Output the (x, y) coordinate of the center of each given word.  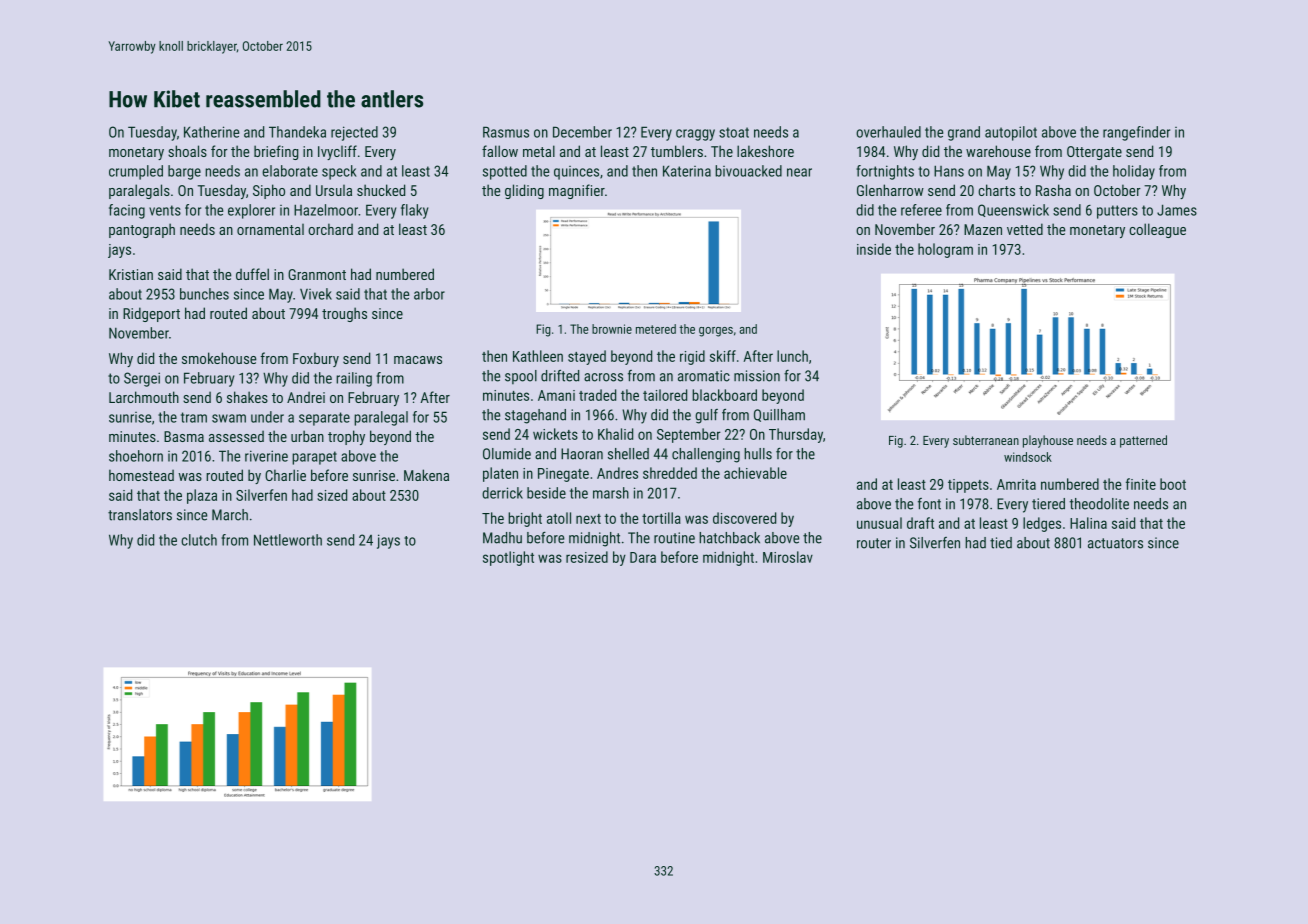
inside (874, 249)
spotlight (508, 558)
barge (184, 172)
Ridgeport (151, 314)
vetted (1025, 229)
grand (964, 133)
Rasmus (506, 132)
